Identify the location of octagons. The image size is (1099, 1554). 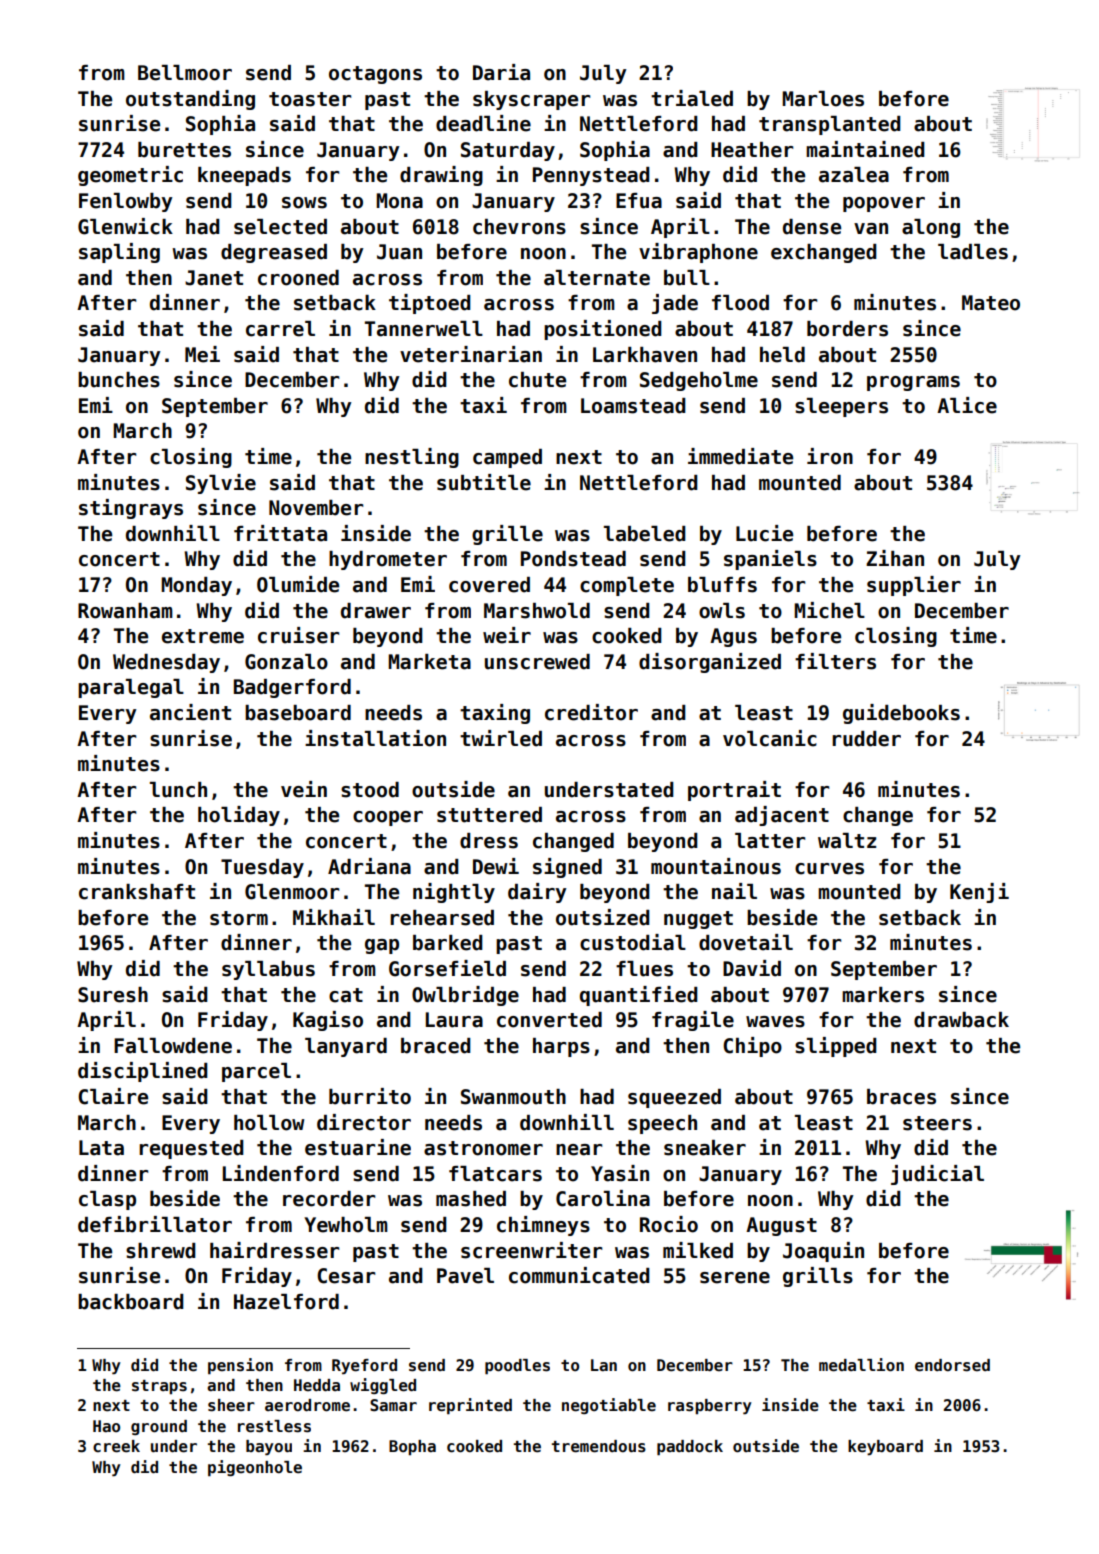
(375, 75).
